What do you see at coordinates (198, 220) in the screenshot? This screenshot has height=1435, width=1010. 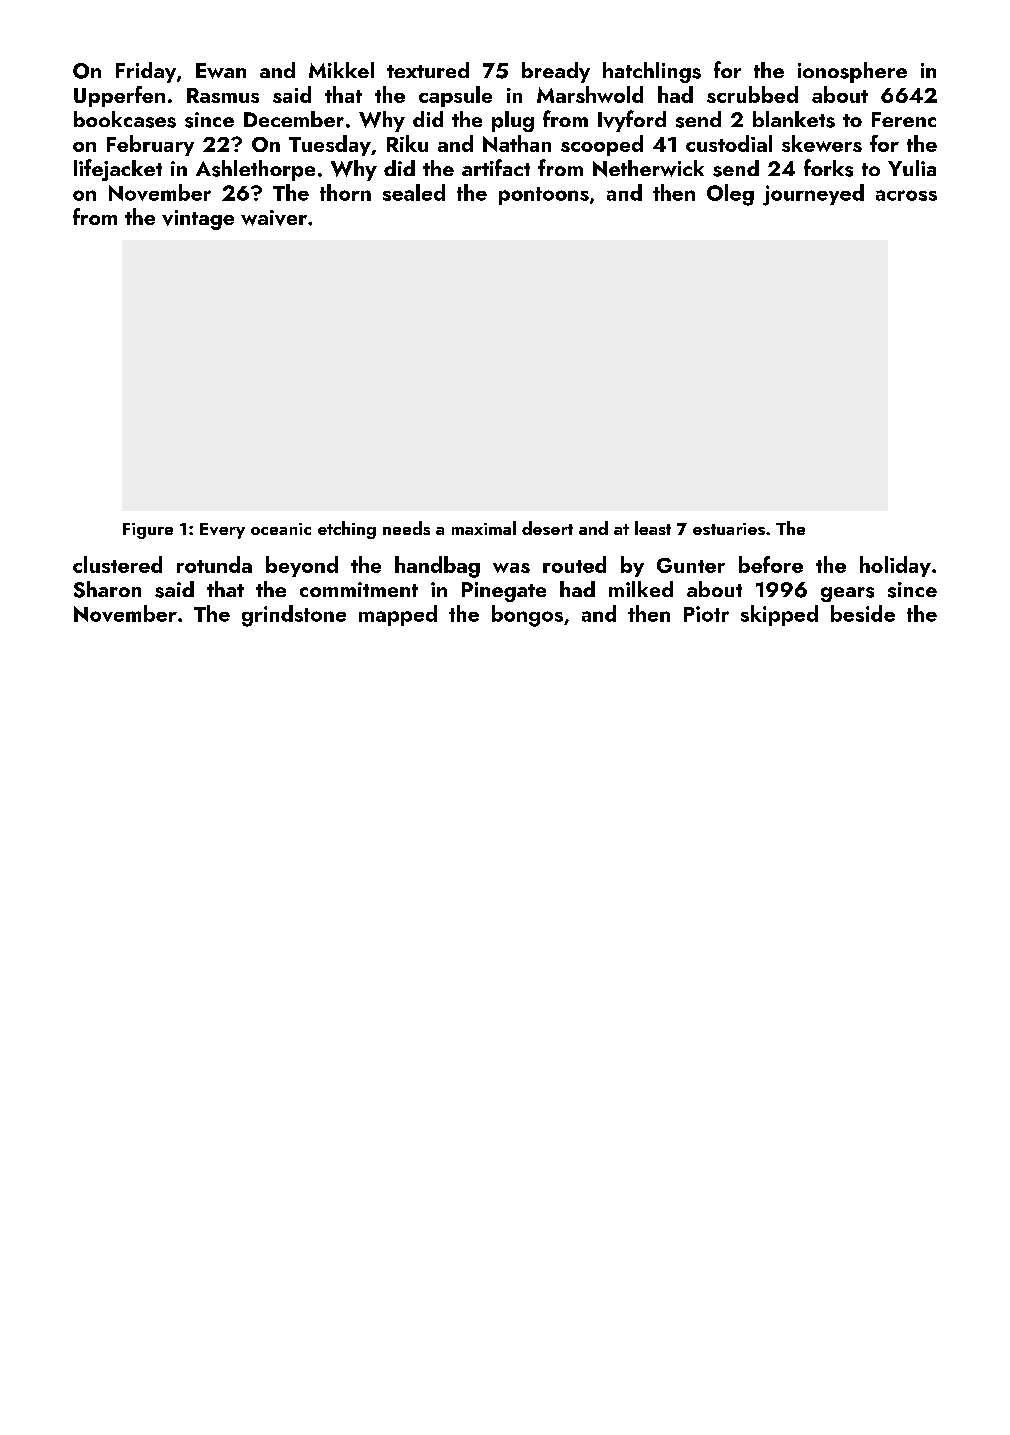 I see `vintage` at bounding box center [198, 220].
